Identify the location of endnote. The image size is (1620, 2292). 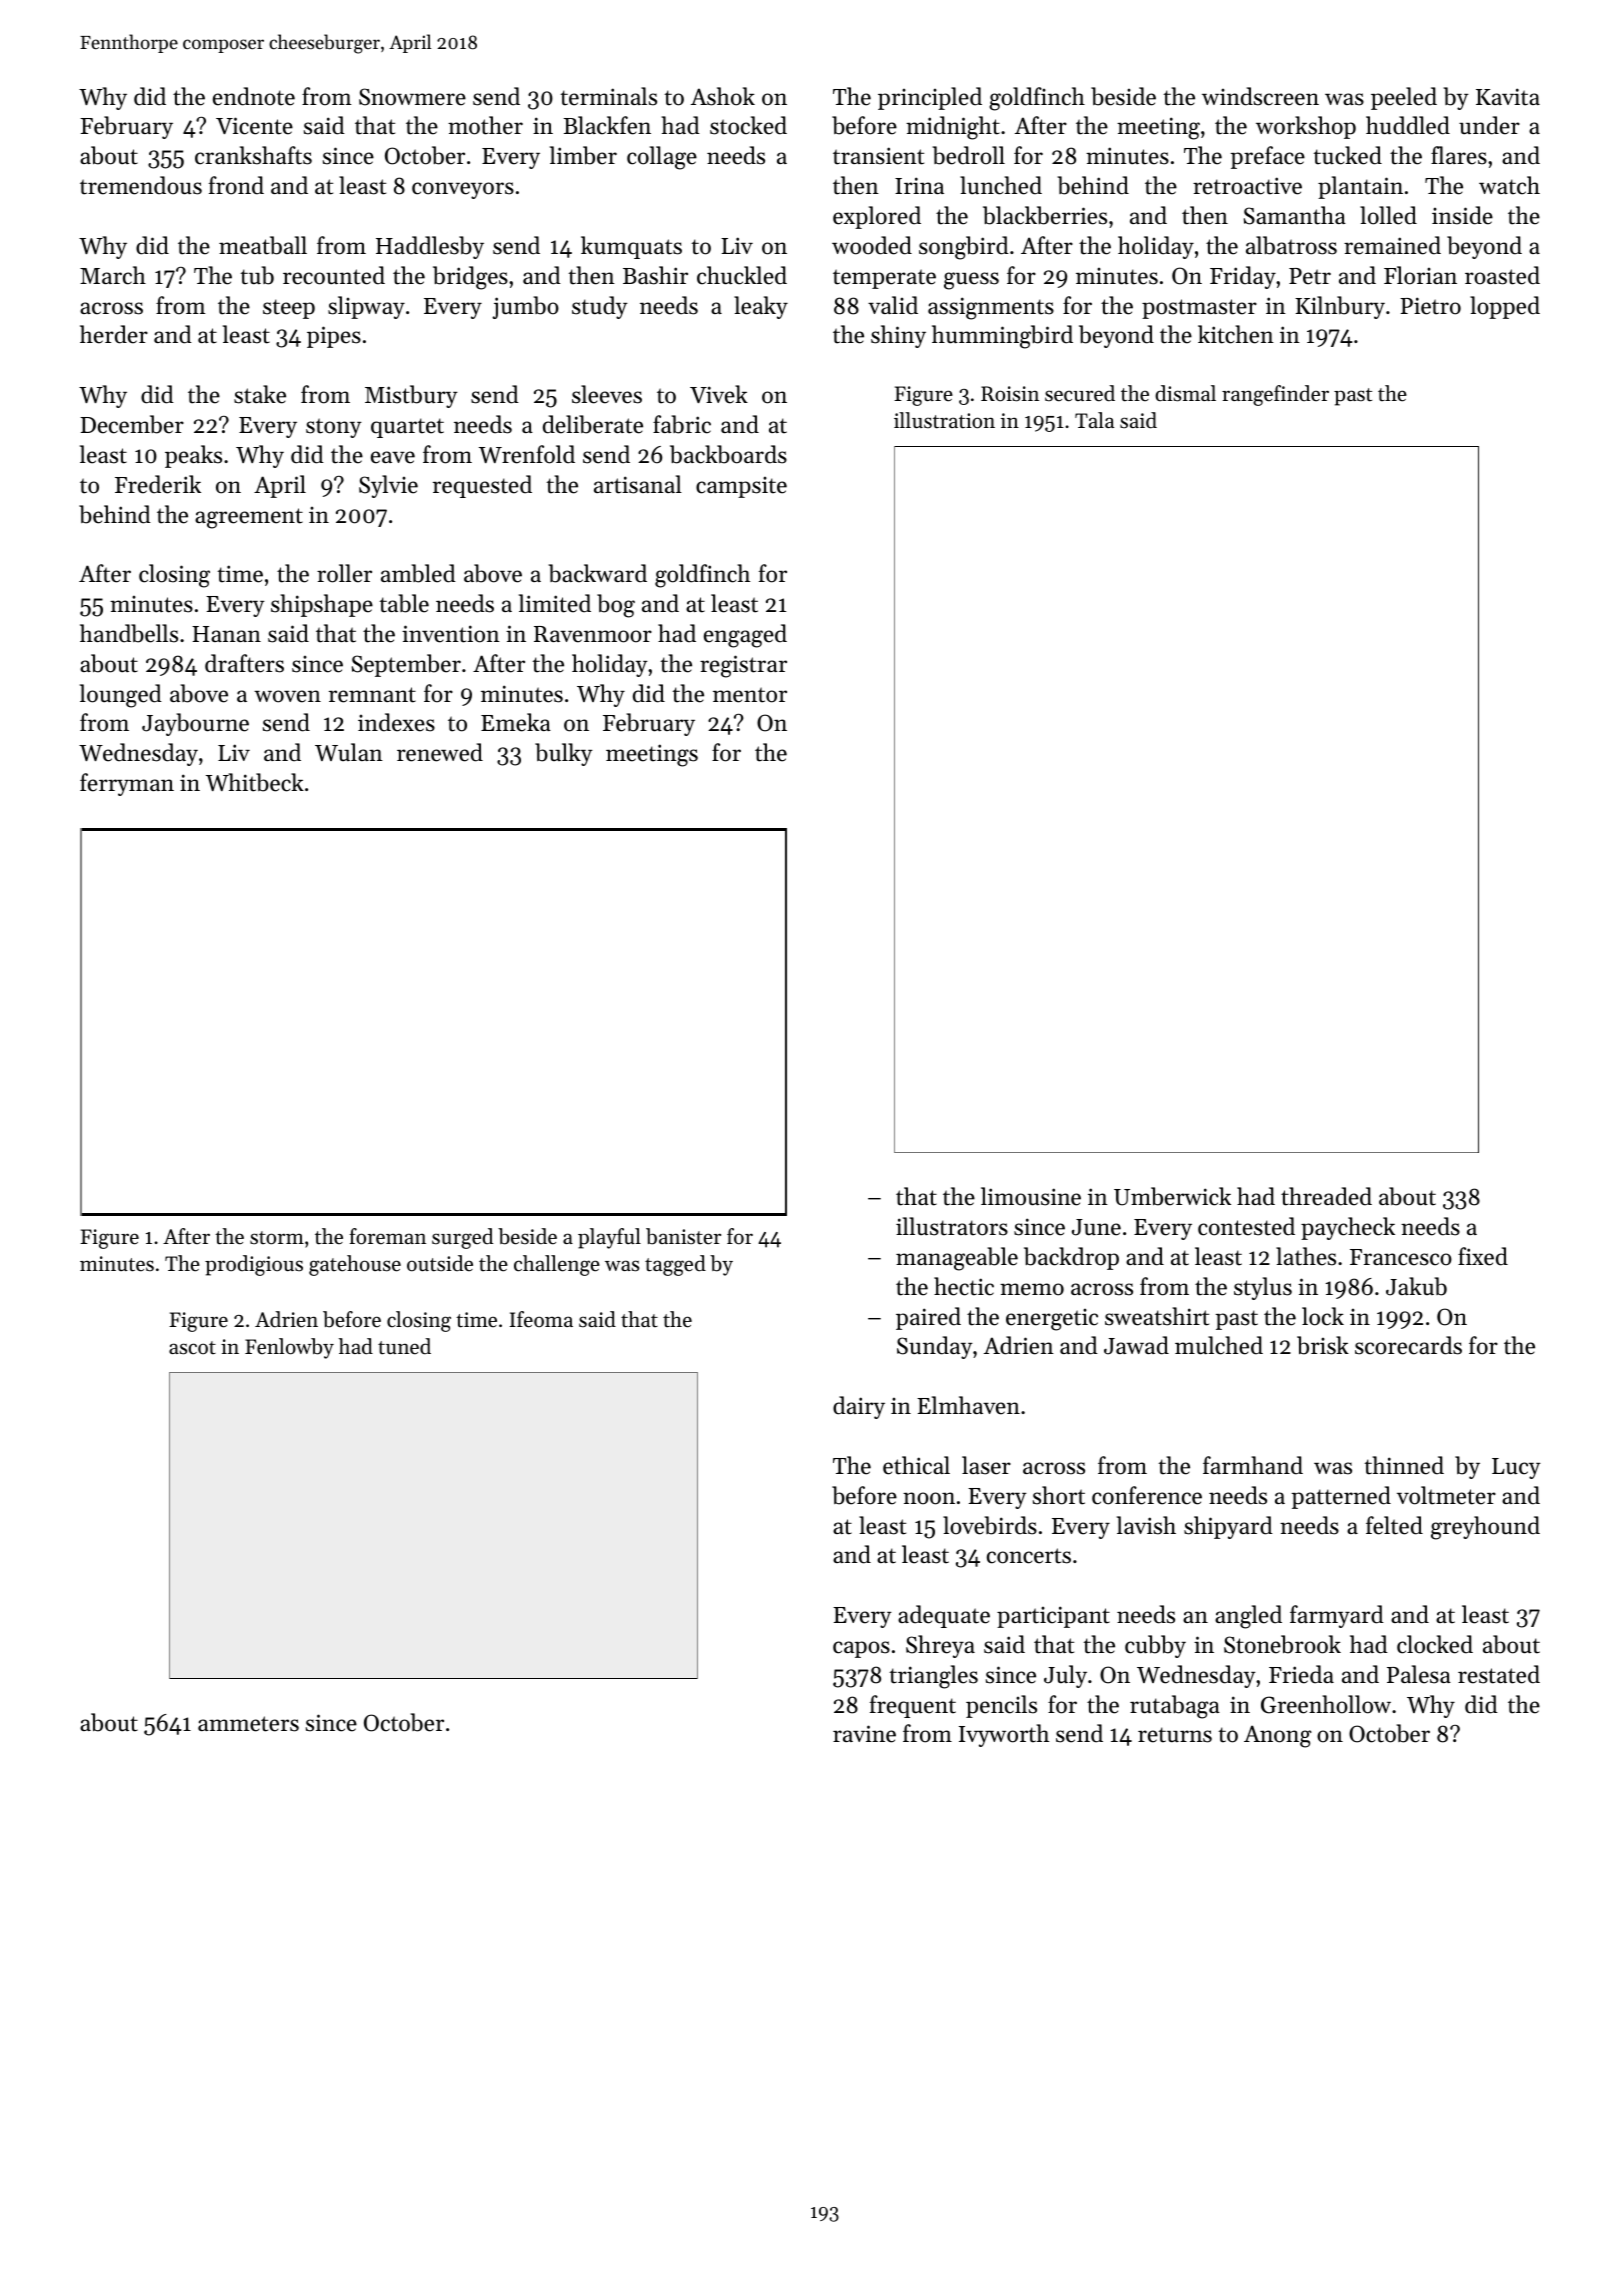
(254, 96).
